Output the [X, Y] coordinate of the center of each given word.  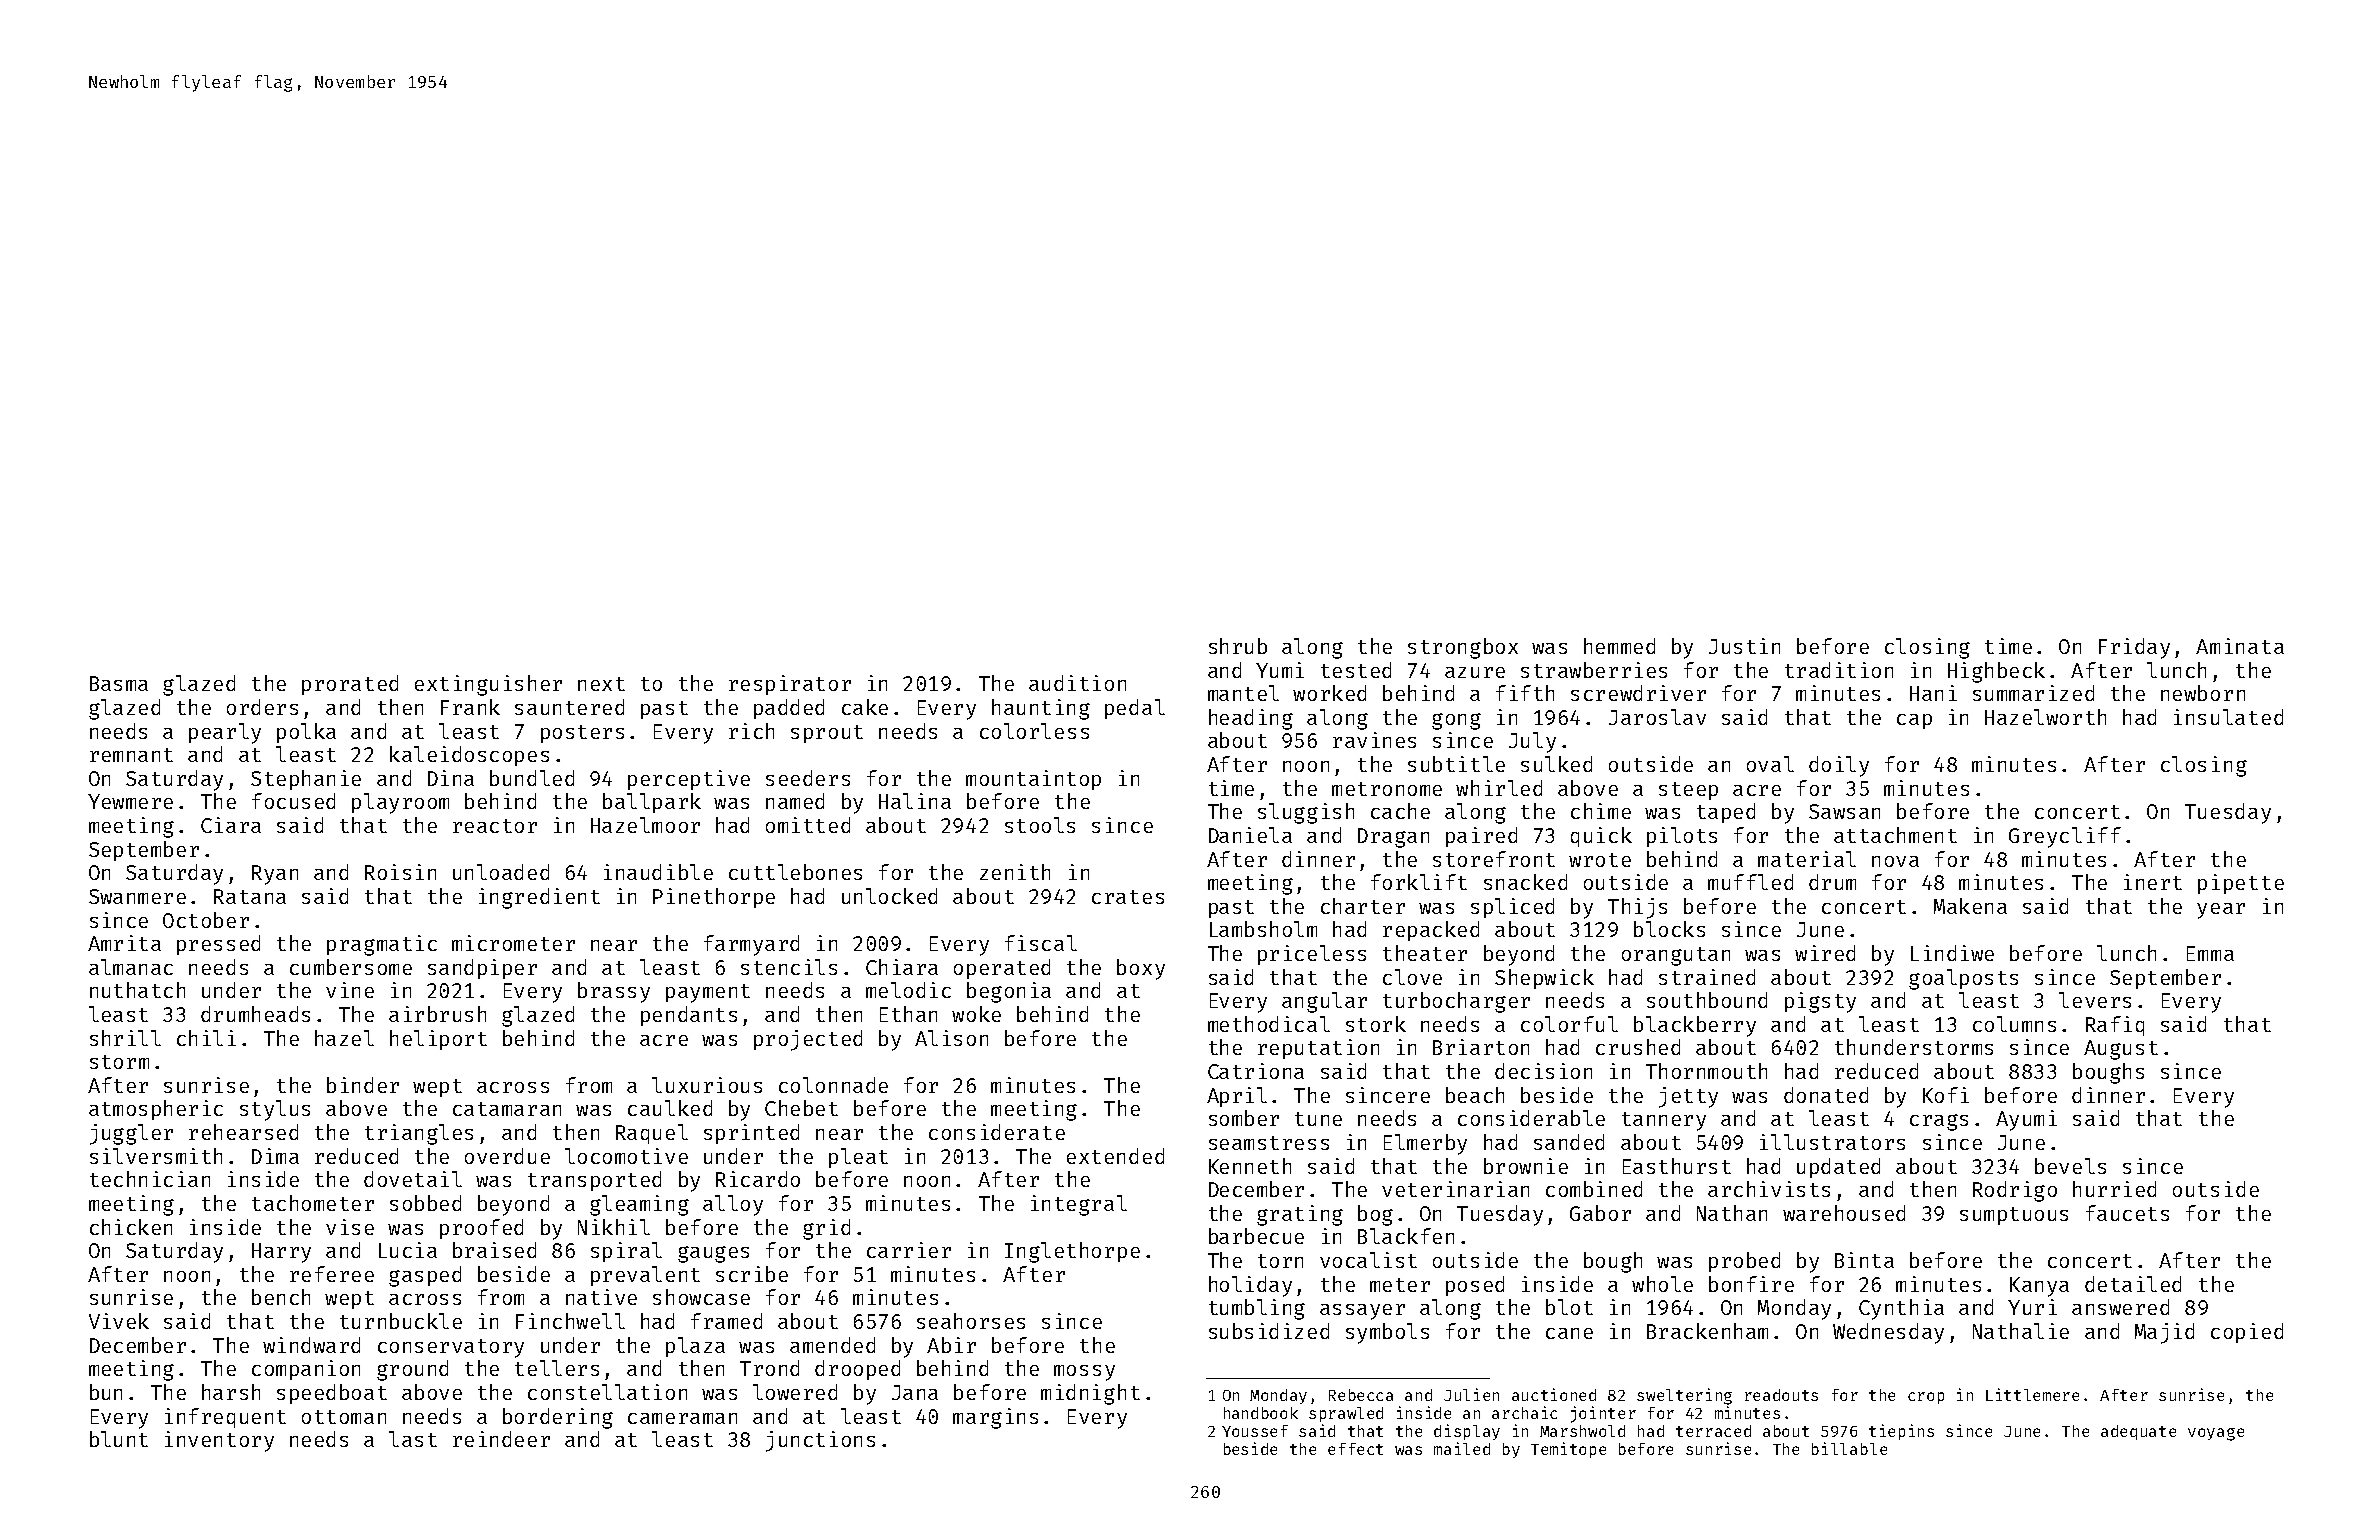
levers [2095, 1000]
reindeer [501, 1439]
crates [1128, 897]
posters [582, 734]
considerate [997, 1132]
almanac [131, 967]
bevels [2070, 1166]
